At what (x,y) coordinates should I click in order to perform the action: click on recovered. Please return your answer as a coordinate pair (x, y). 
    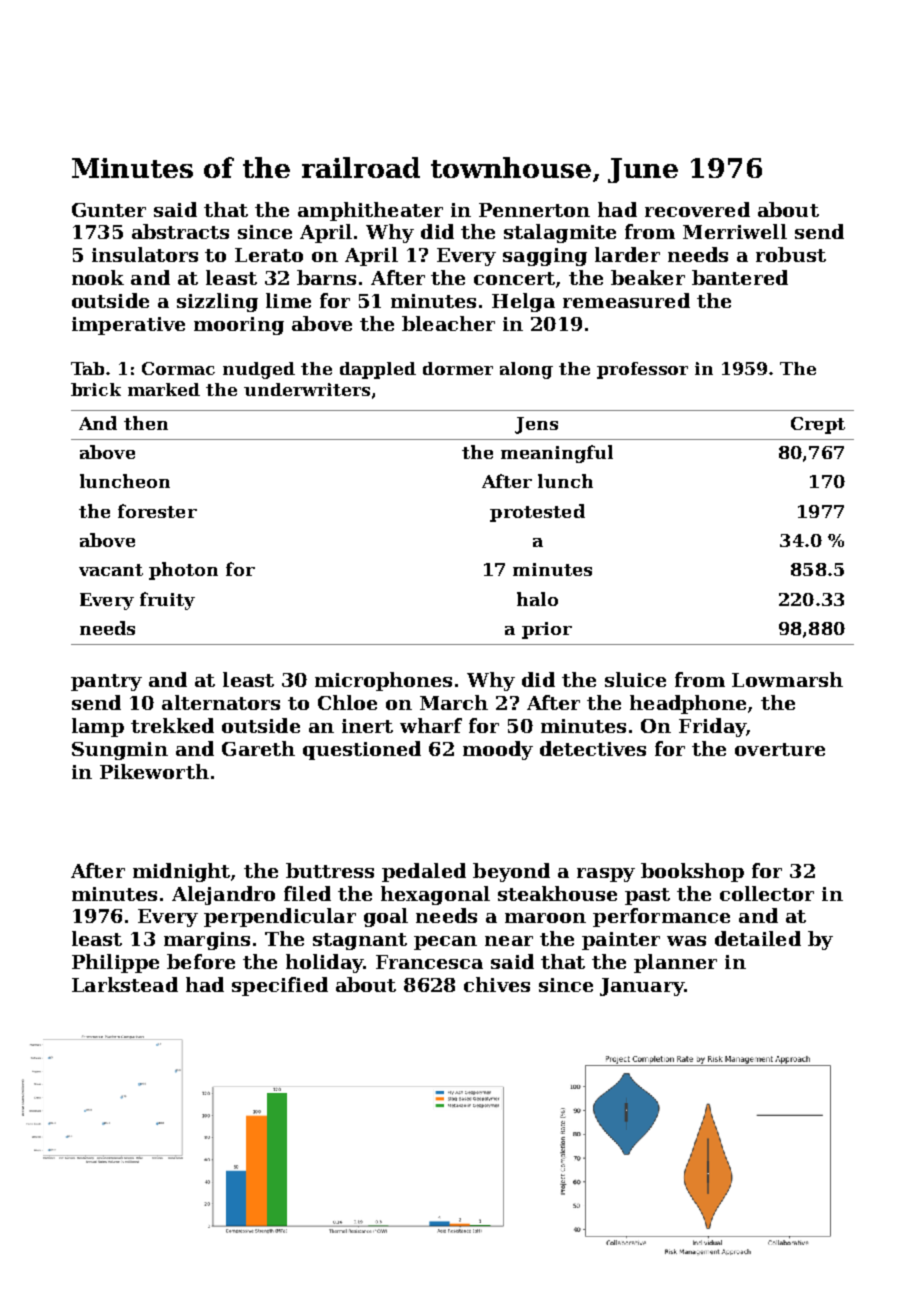
    Looking at the image, I should click on (697, 209).
